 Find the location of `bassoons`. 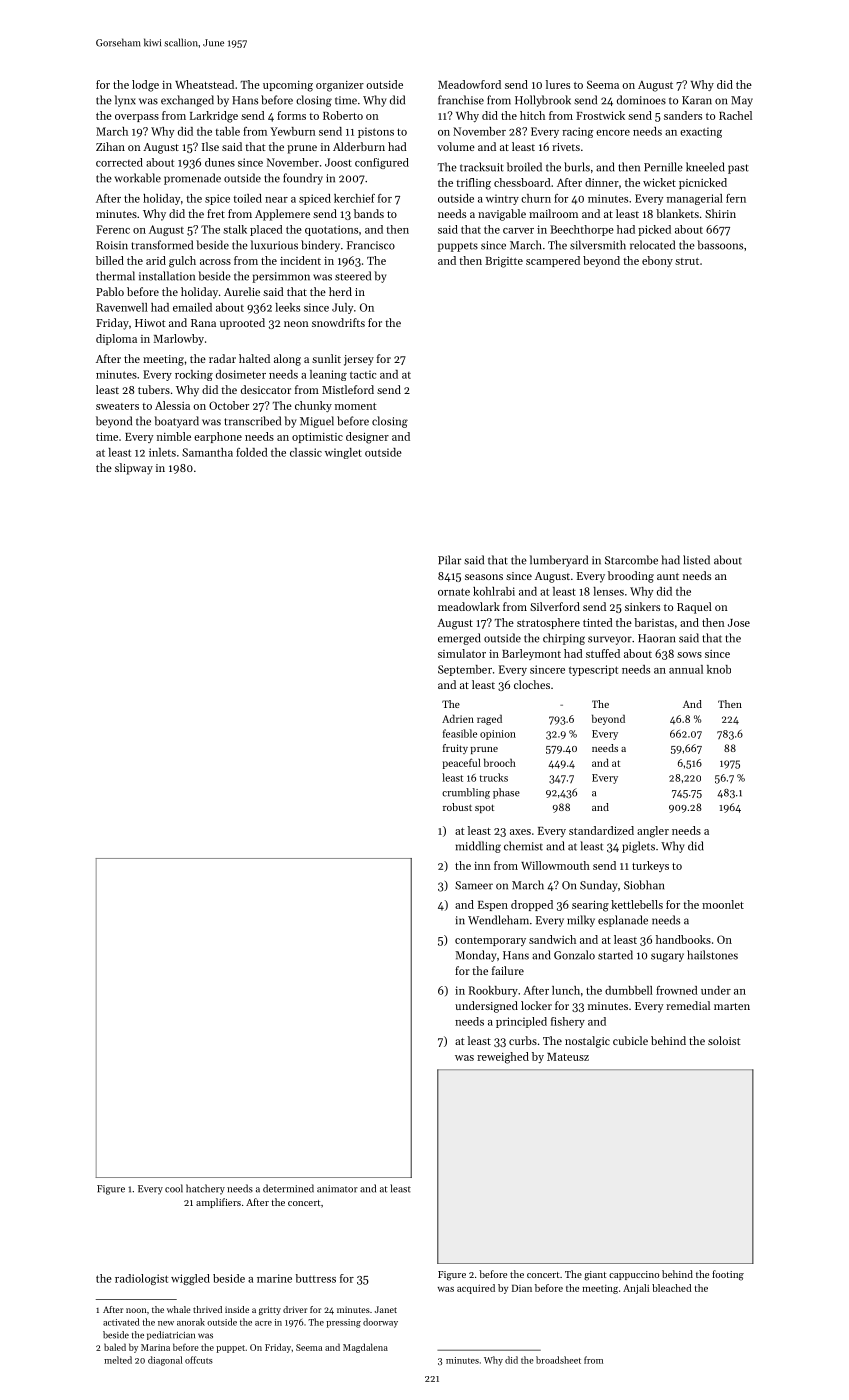

bassoons is located at coordinates (720, 245).
